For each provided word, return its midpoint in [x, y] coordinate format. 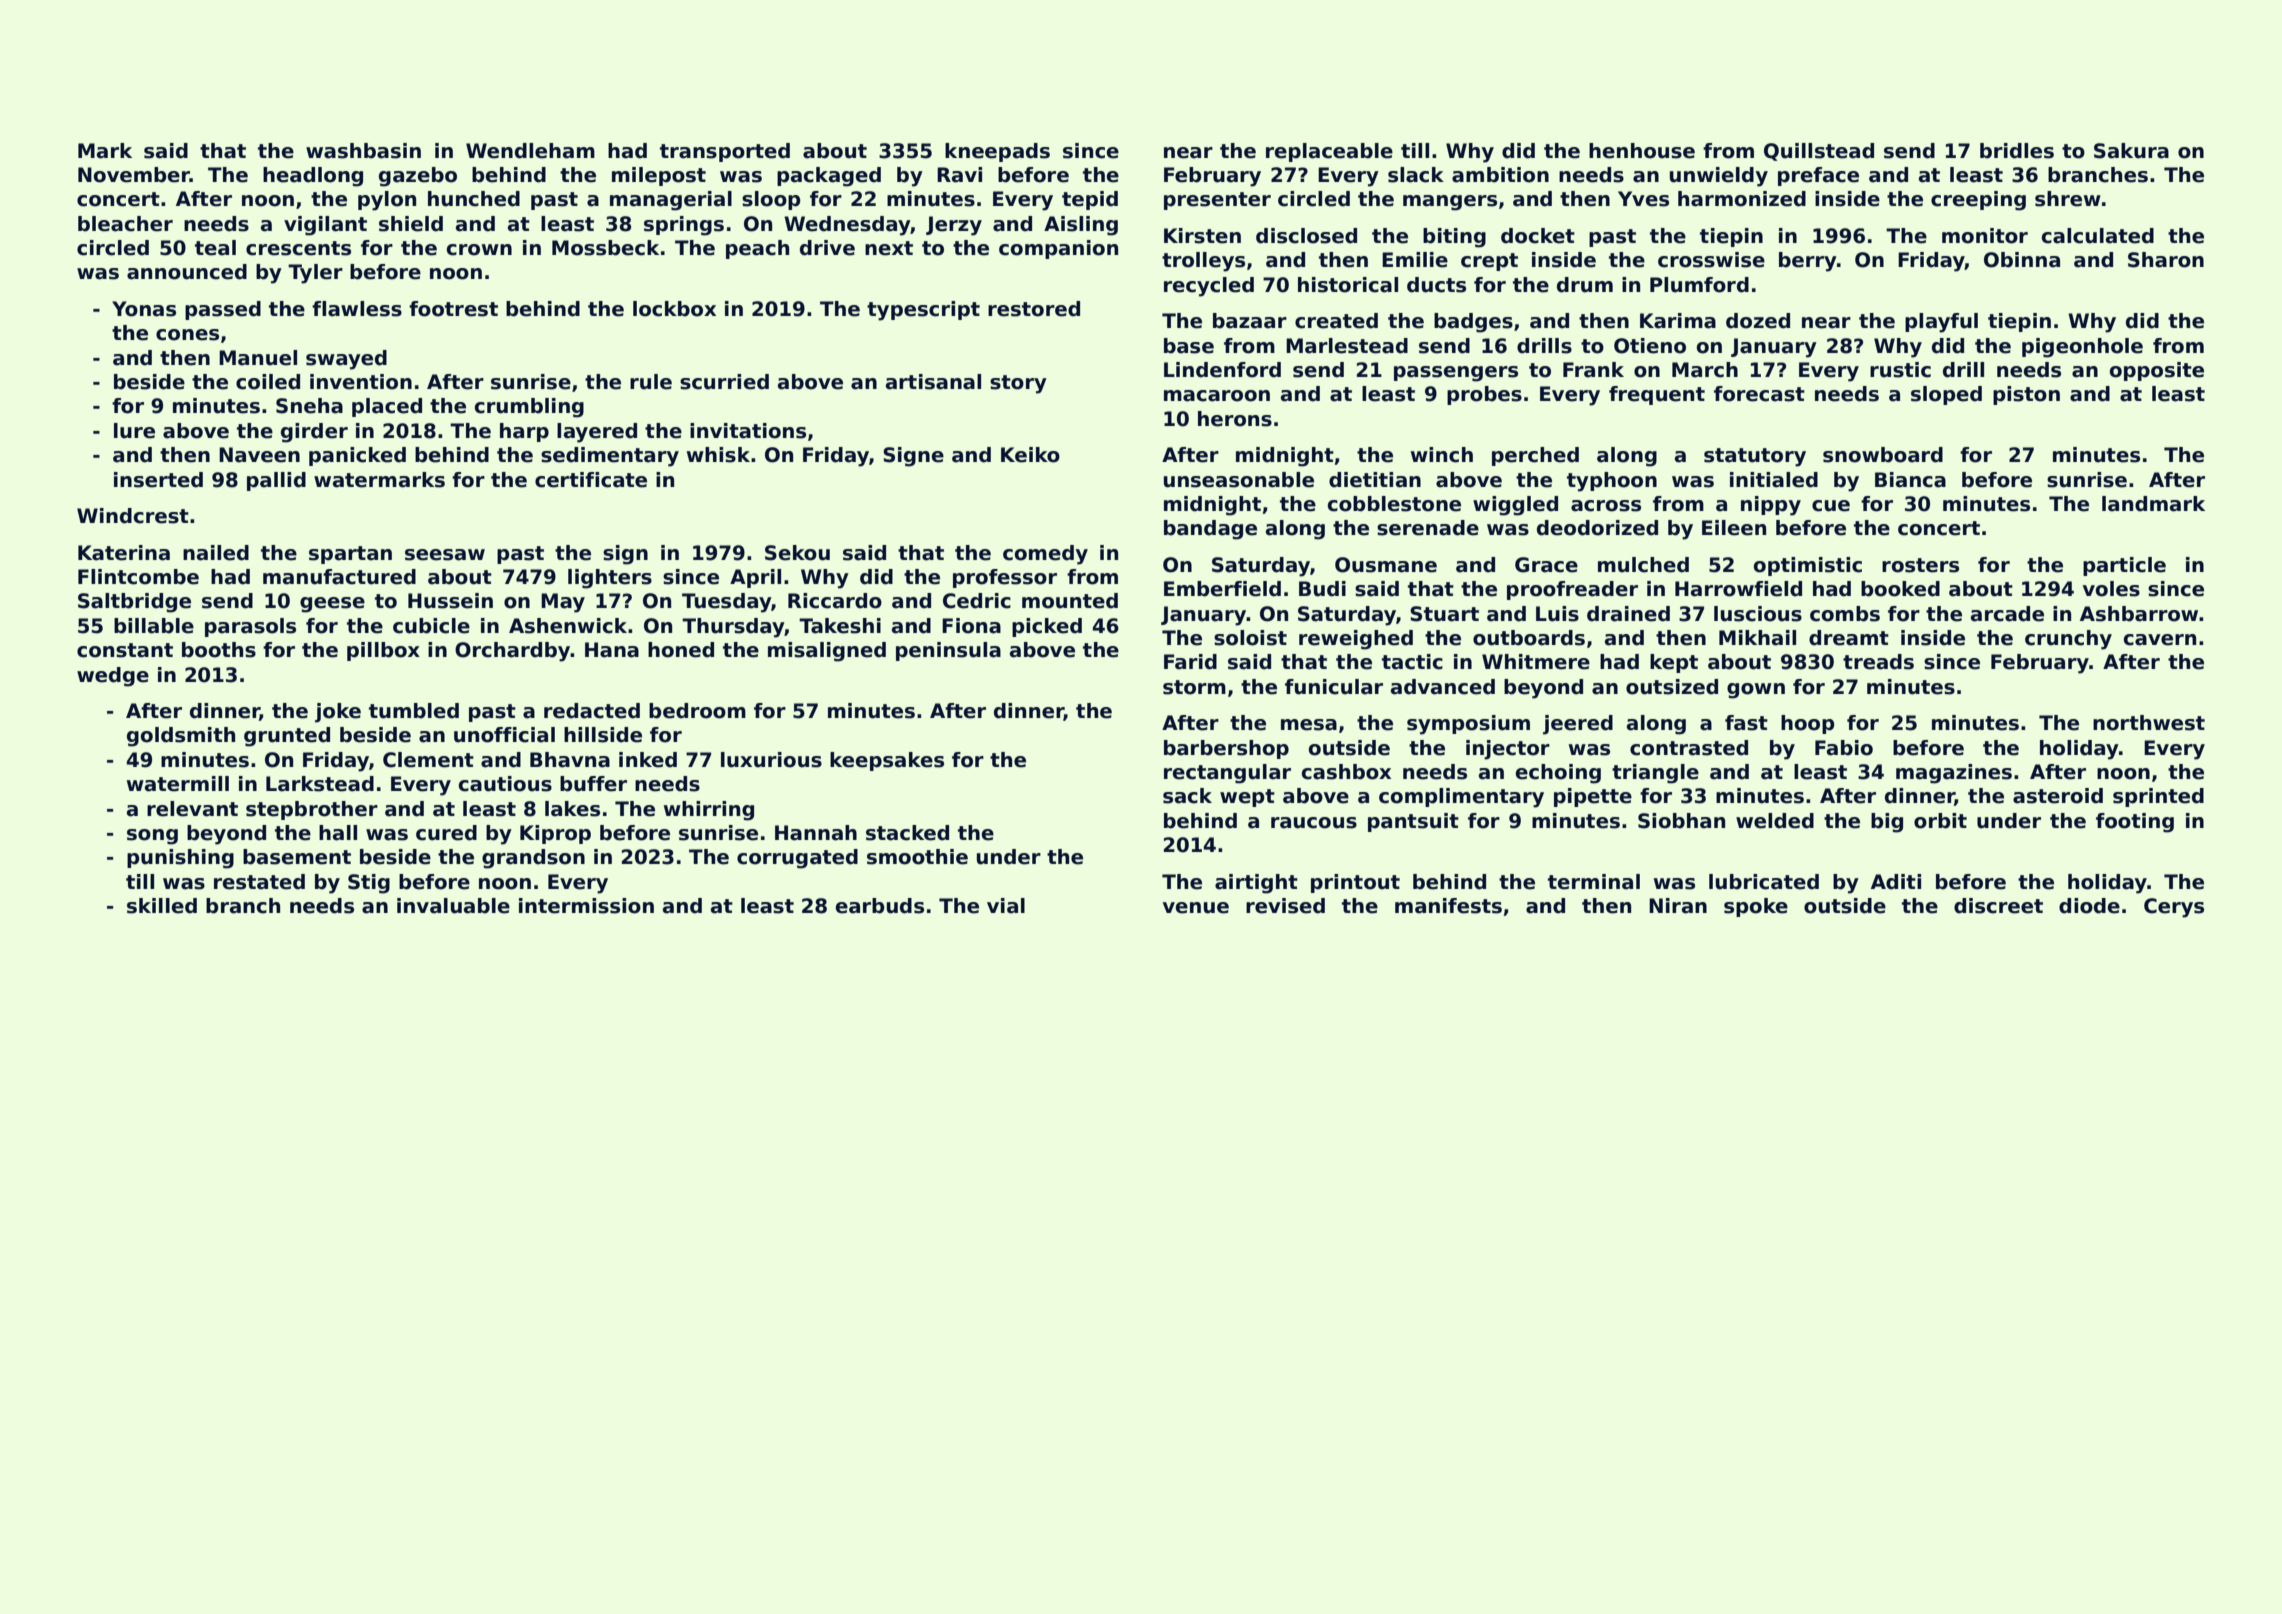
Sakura [2131, 151]
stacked [907, 833]
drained [1628, 614]
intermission [586, 906]
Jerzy [954, 226]
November [134, 175]
